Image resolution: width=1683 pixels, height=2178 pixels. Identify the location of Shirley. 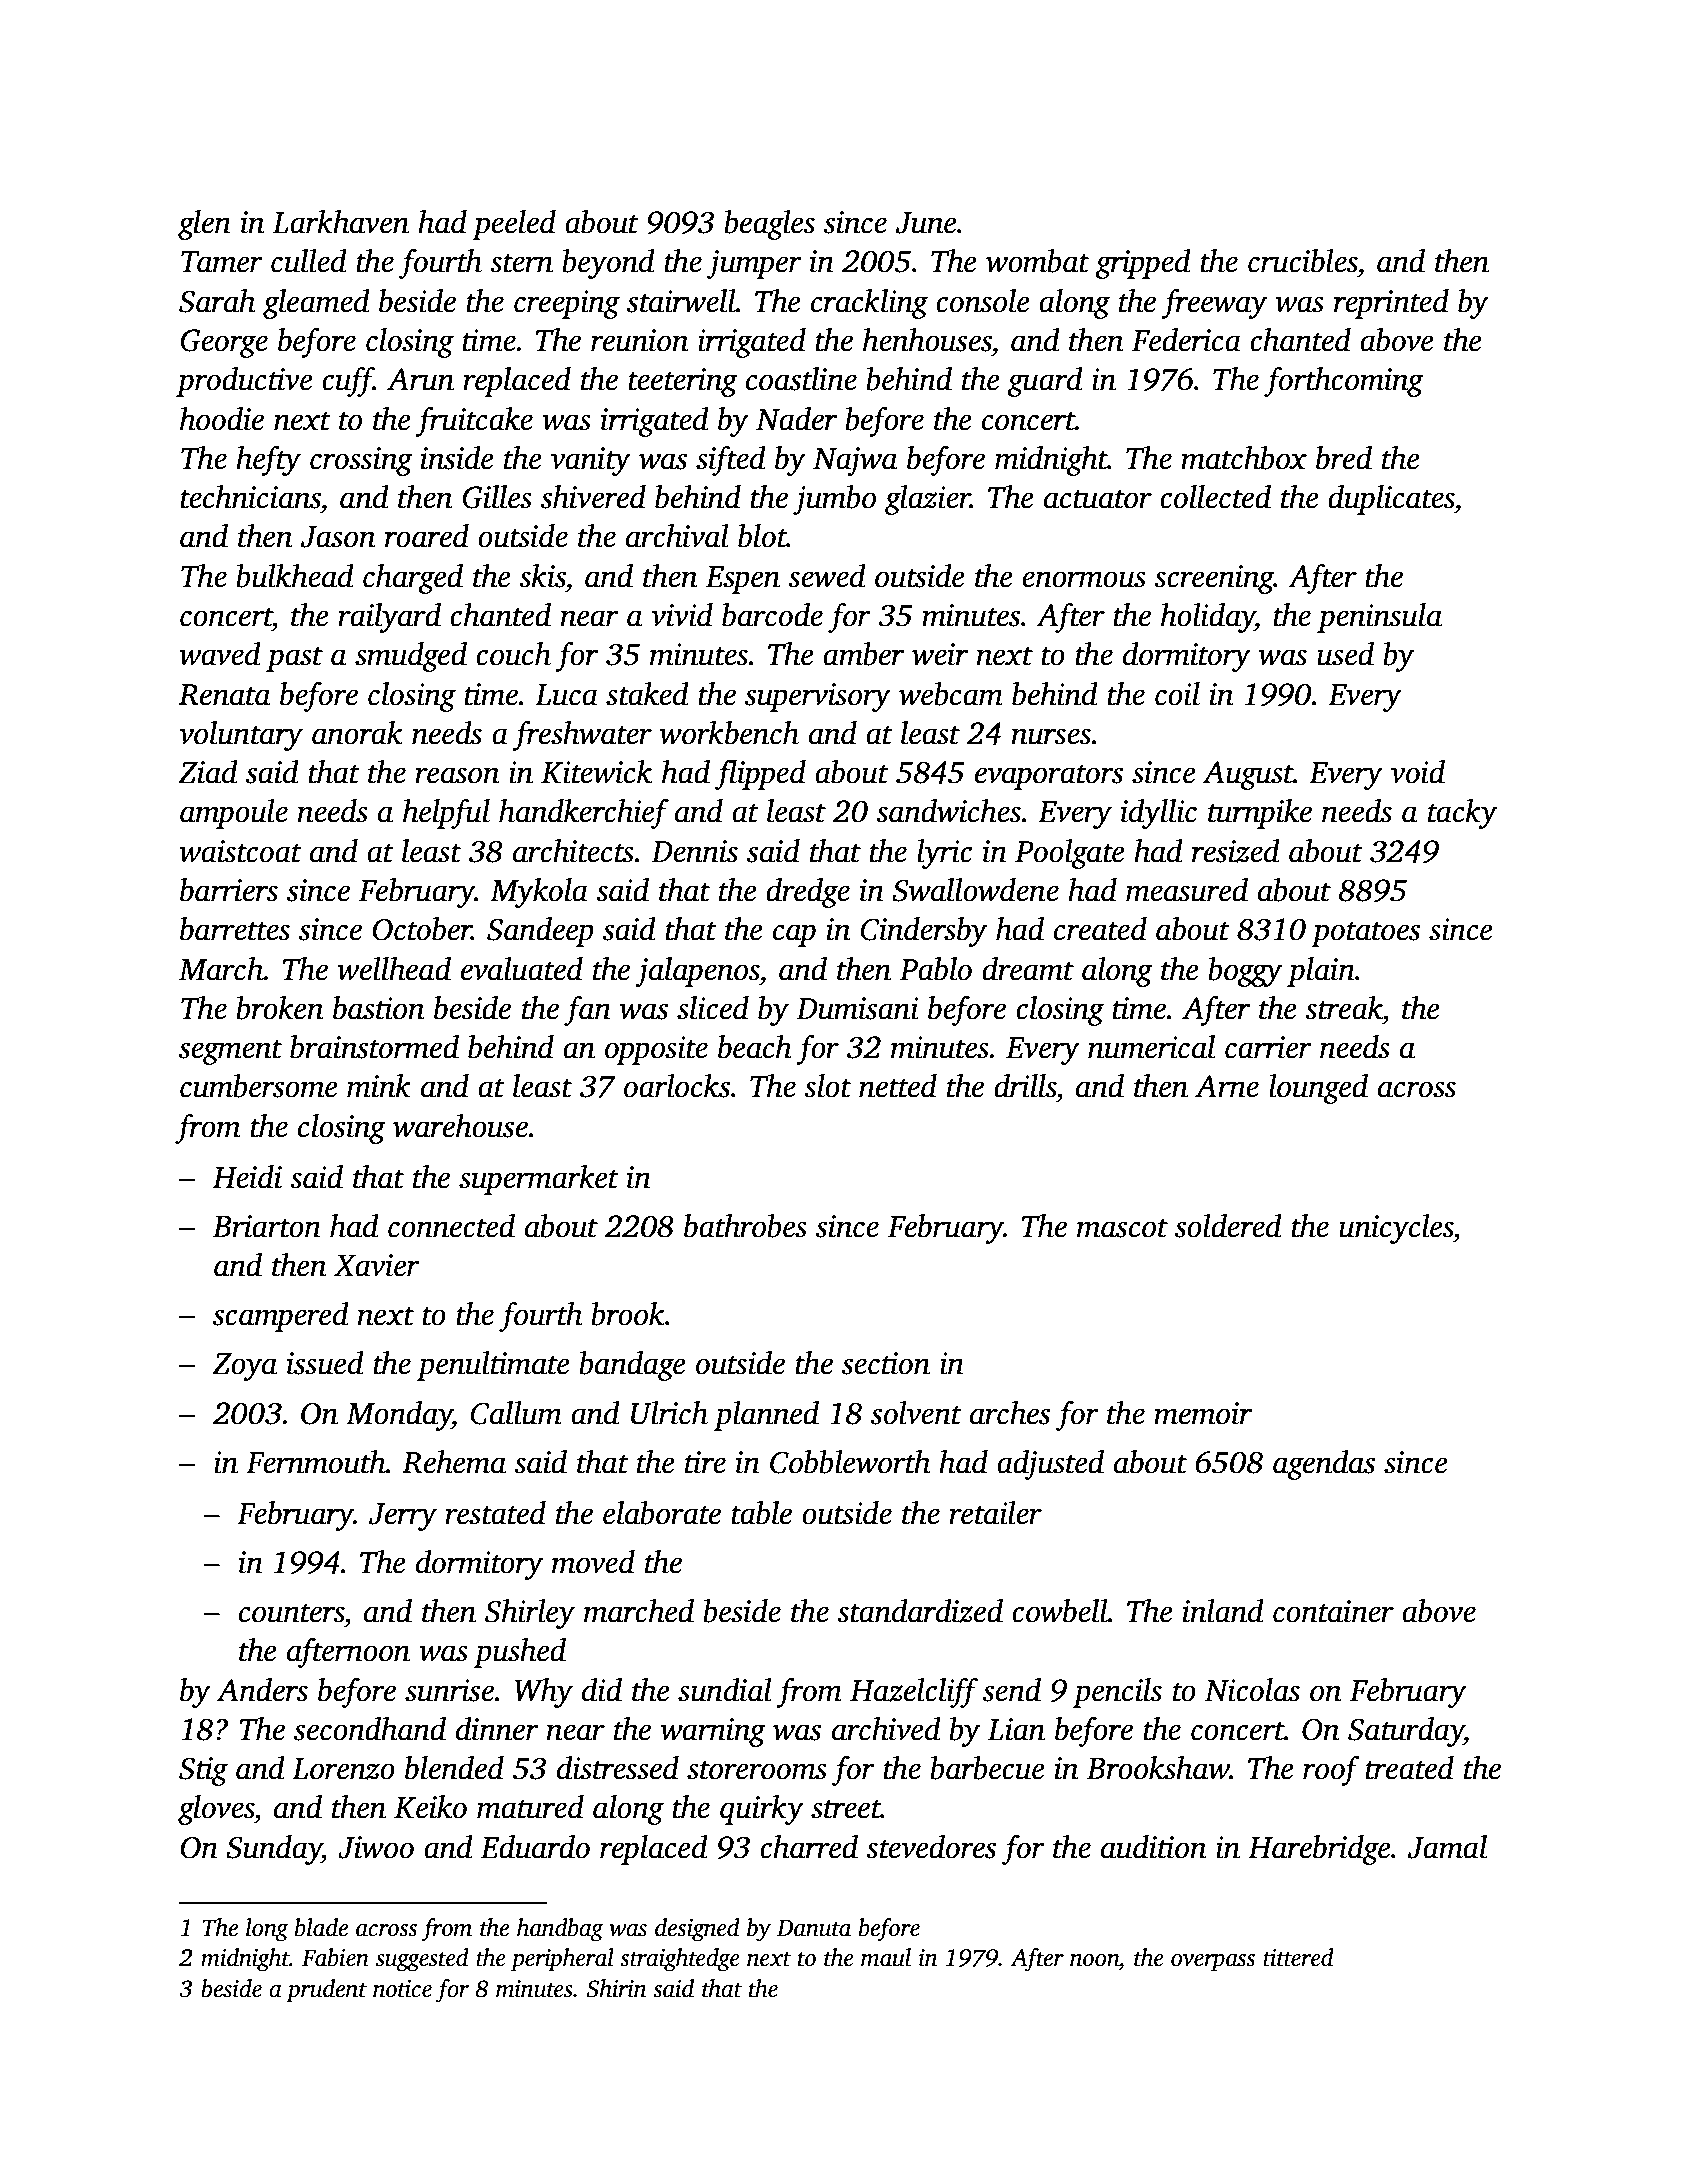
(530, 1614).
